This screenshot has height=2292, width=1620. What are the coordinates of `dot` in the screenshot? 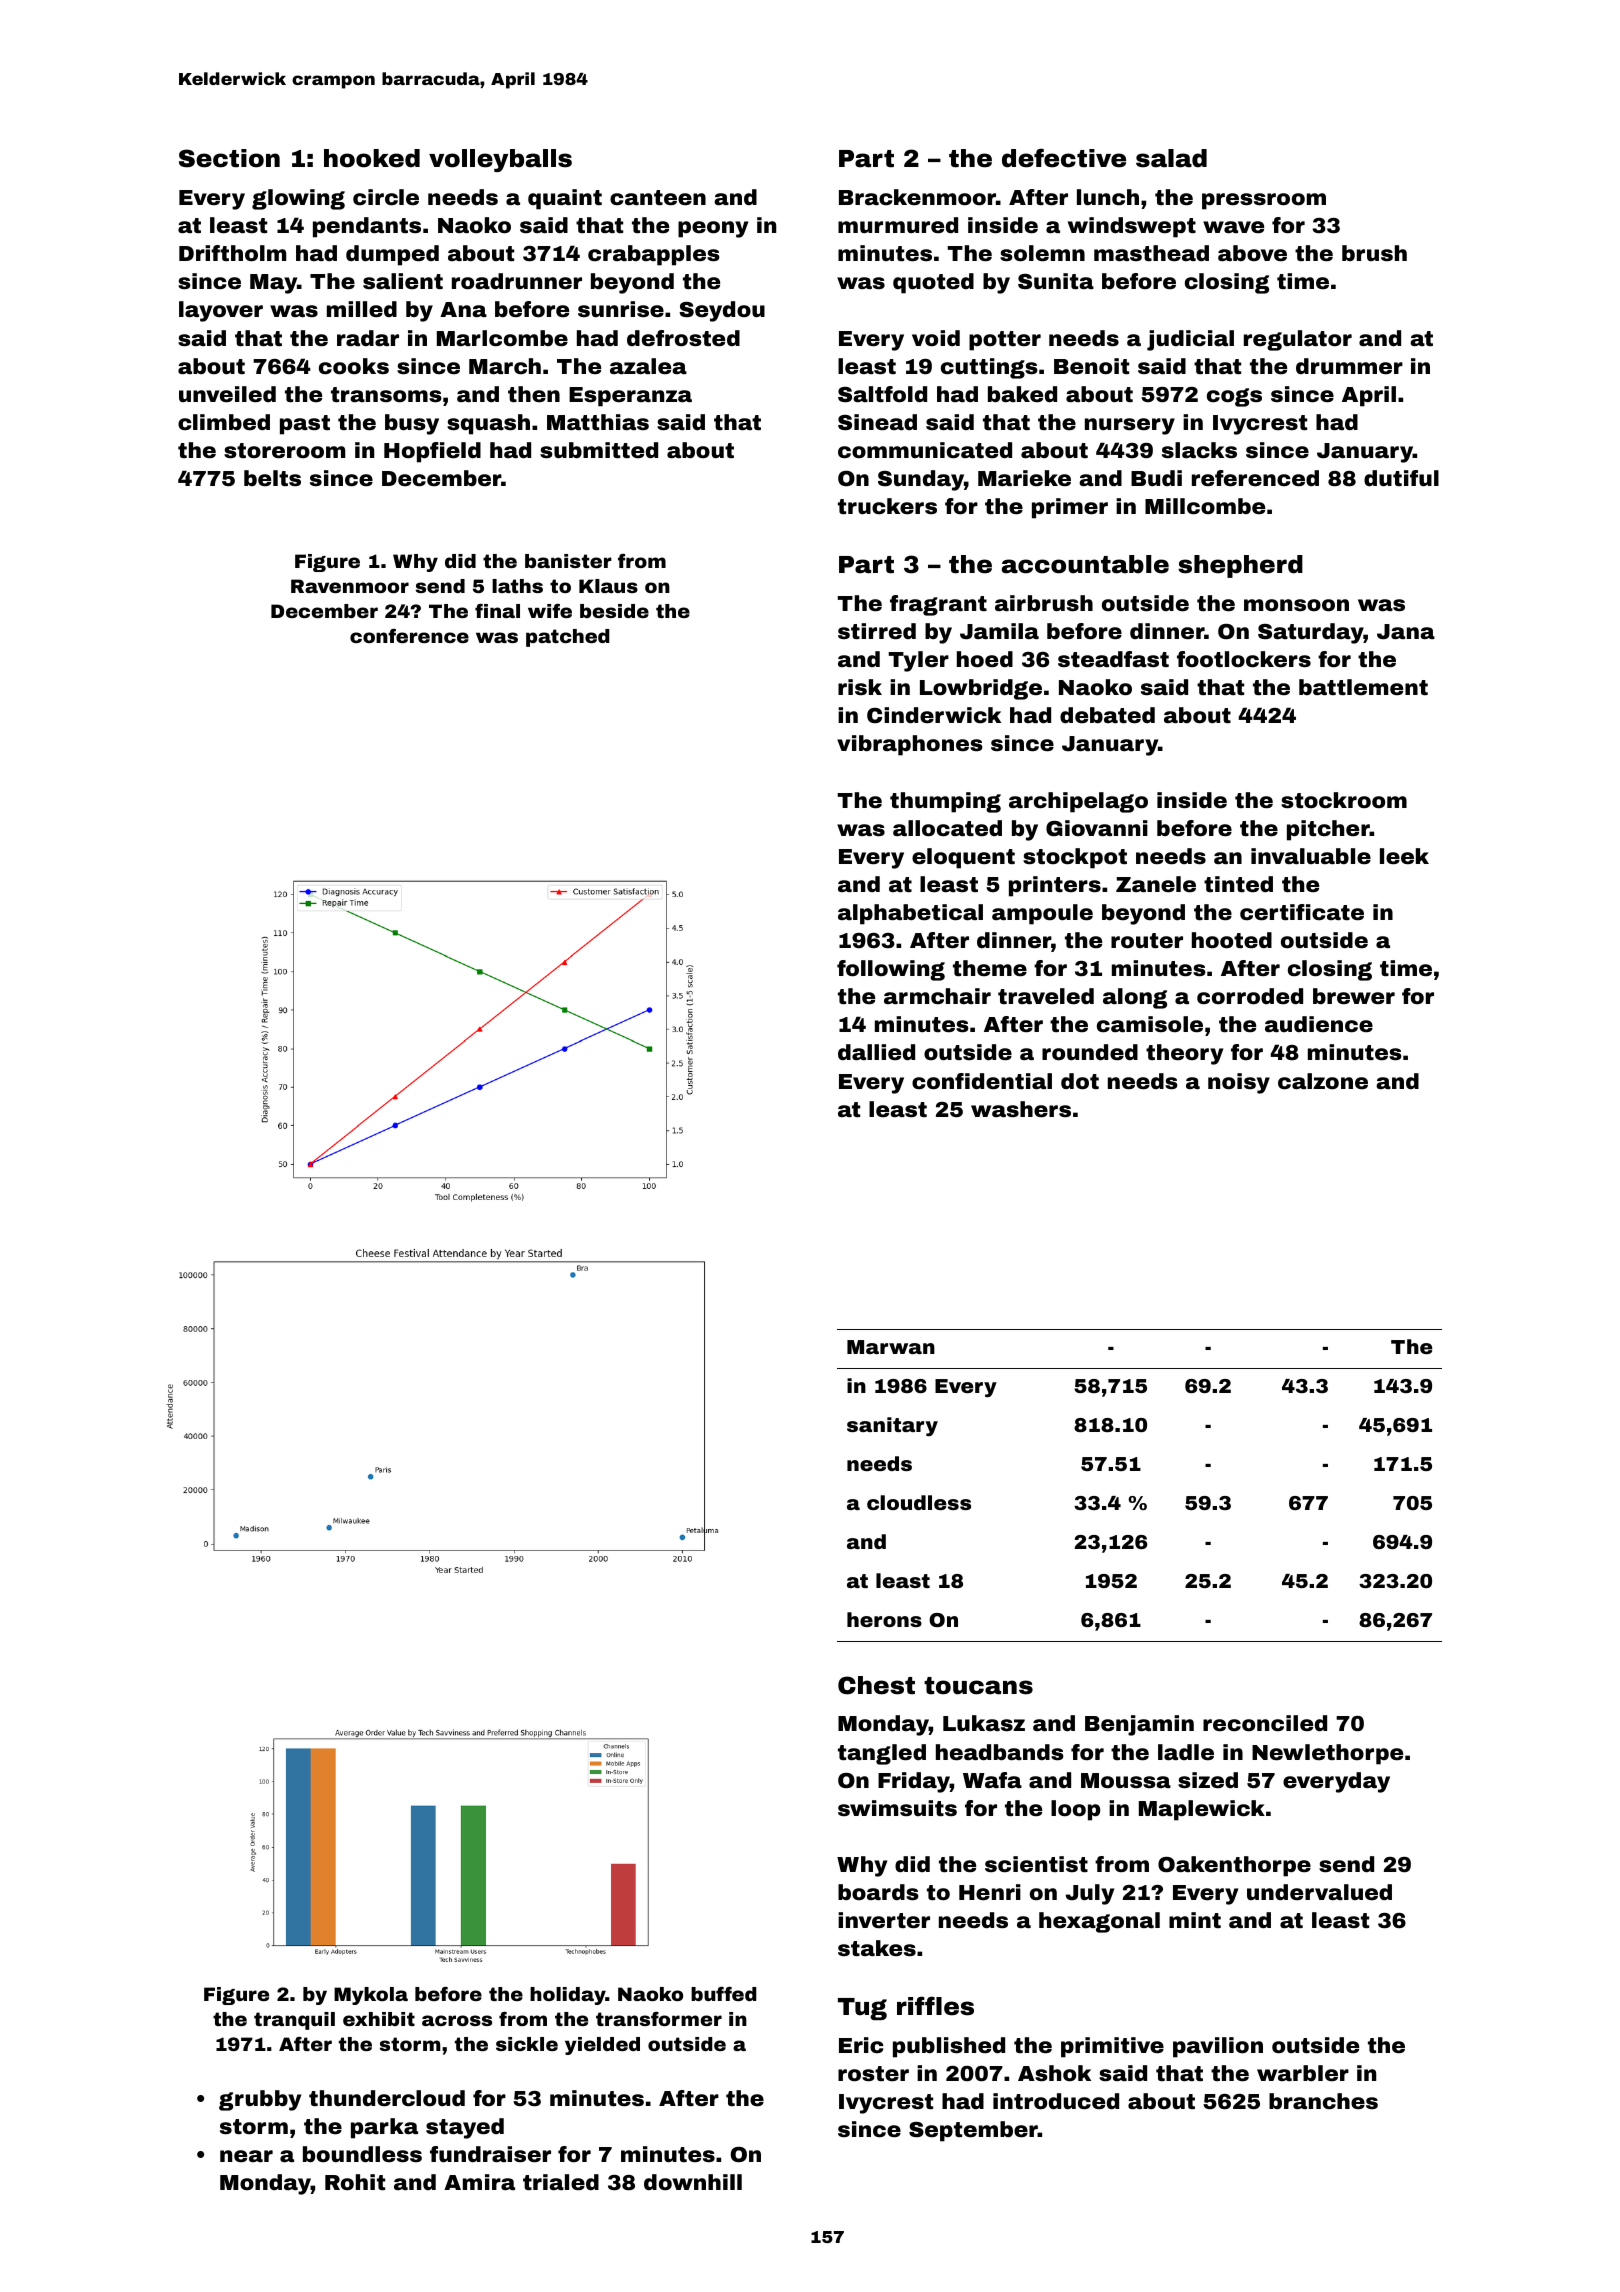 It's located at (1080, 1081).
